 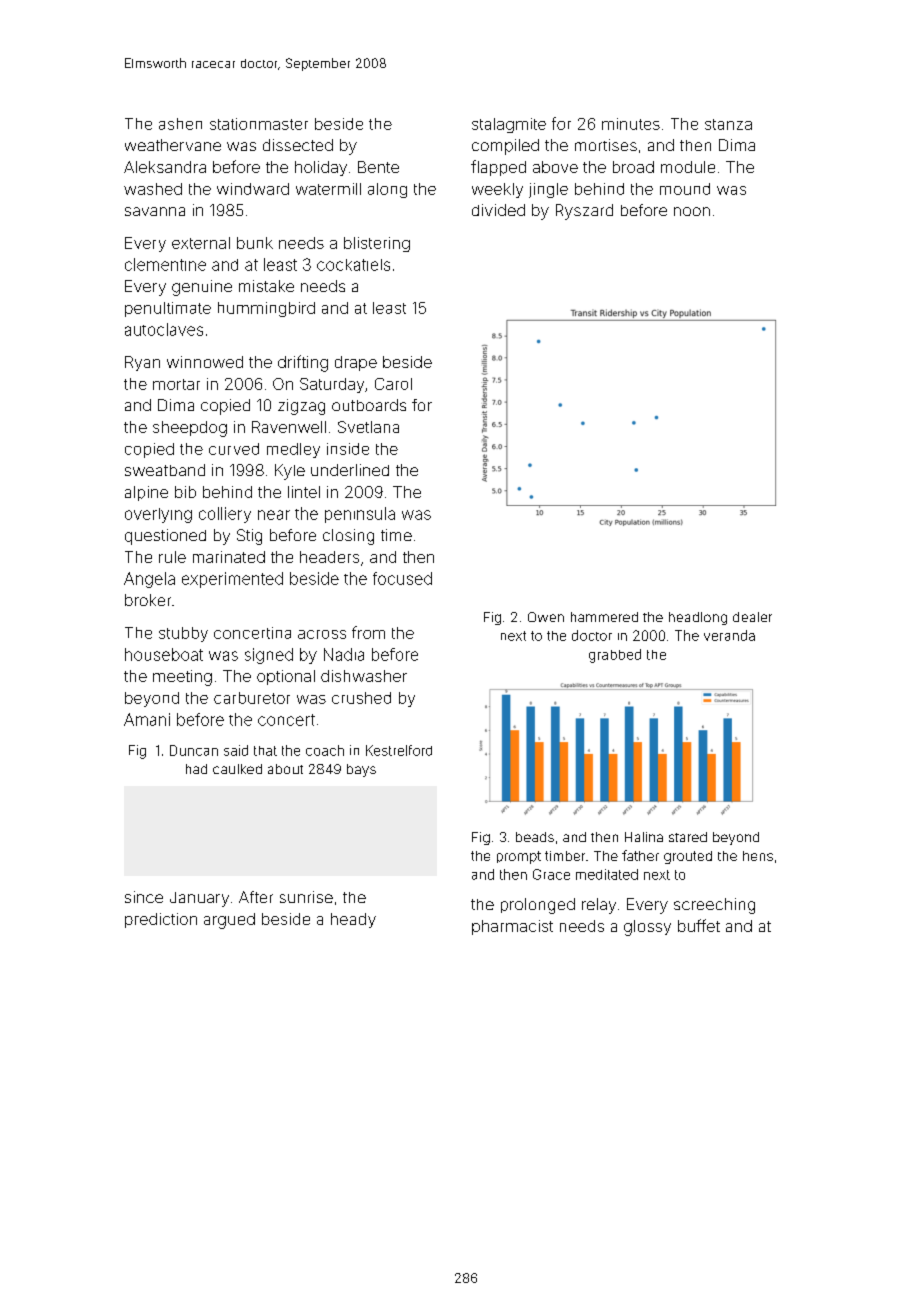 What do you see at coordinates (396, 535) in the screenshot?
I see `time` at bounding box center [396, 535].
